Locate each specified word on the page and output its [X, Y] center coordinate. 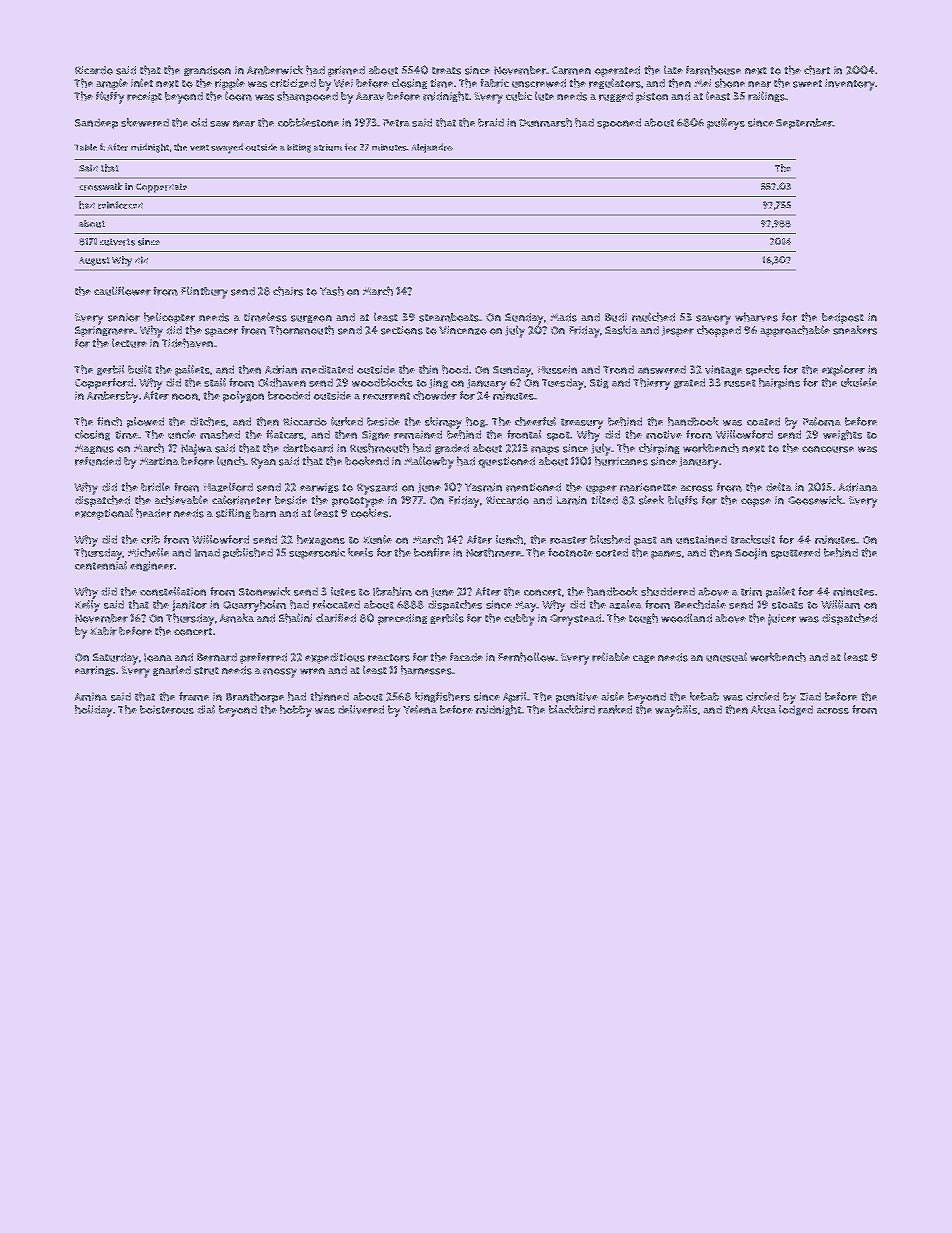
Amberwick [275, 70]
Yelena [420, 709]
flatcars [285, 434]
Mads [563, 317]
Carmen [571, 70]
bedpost [843, 318]
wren [312, 671]
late [673, 69]
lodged [796, 710]
